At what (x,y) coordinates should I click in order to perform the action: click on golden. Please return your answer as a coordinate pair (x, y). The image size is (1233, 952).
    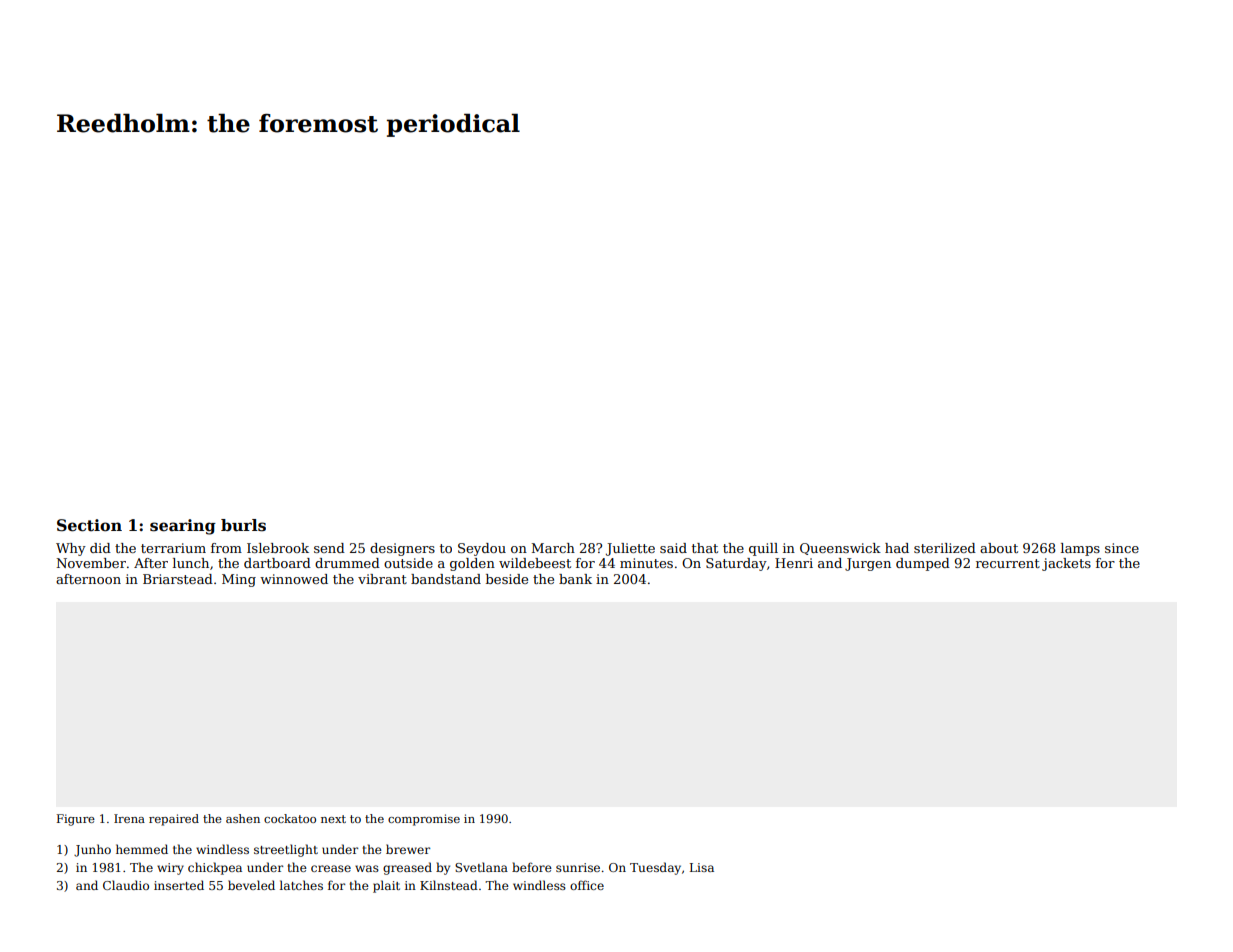
    Looking at the image, I should click on (472, 564).
